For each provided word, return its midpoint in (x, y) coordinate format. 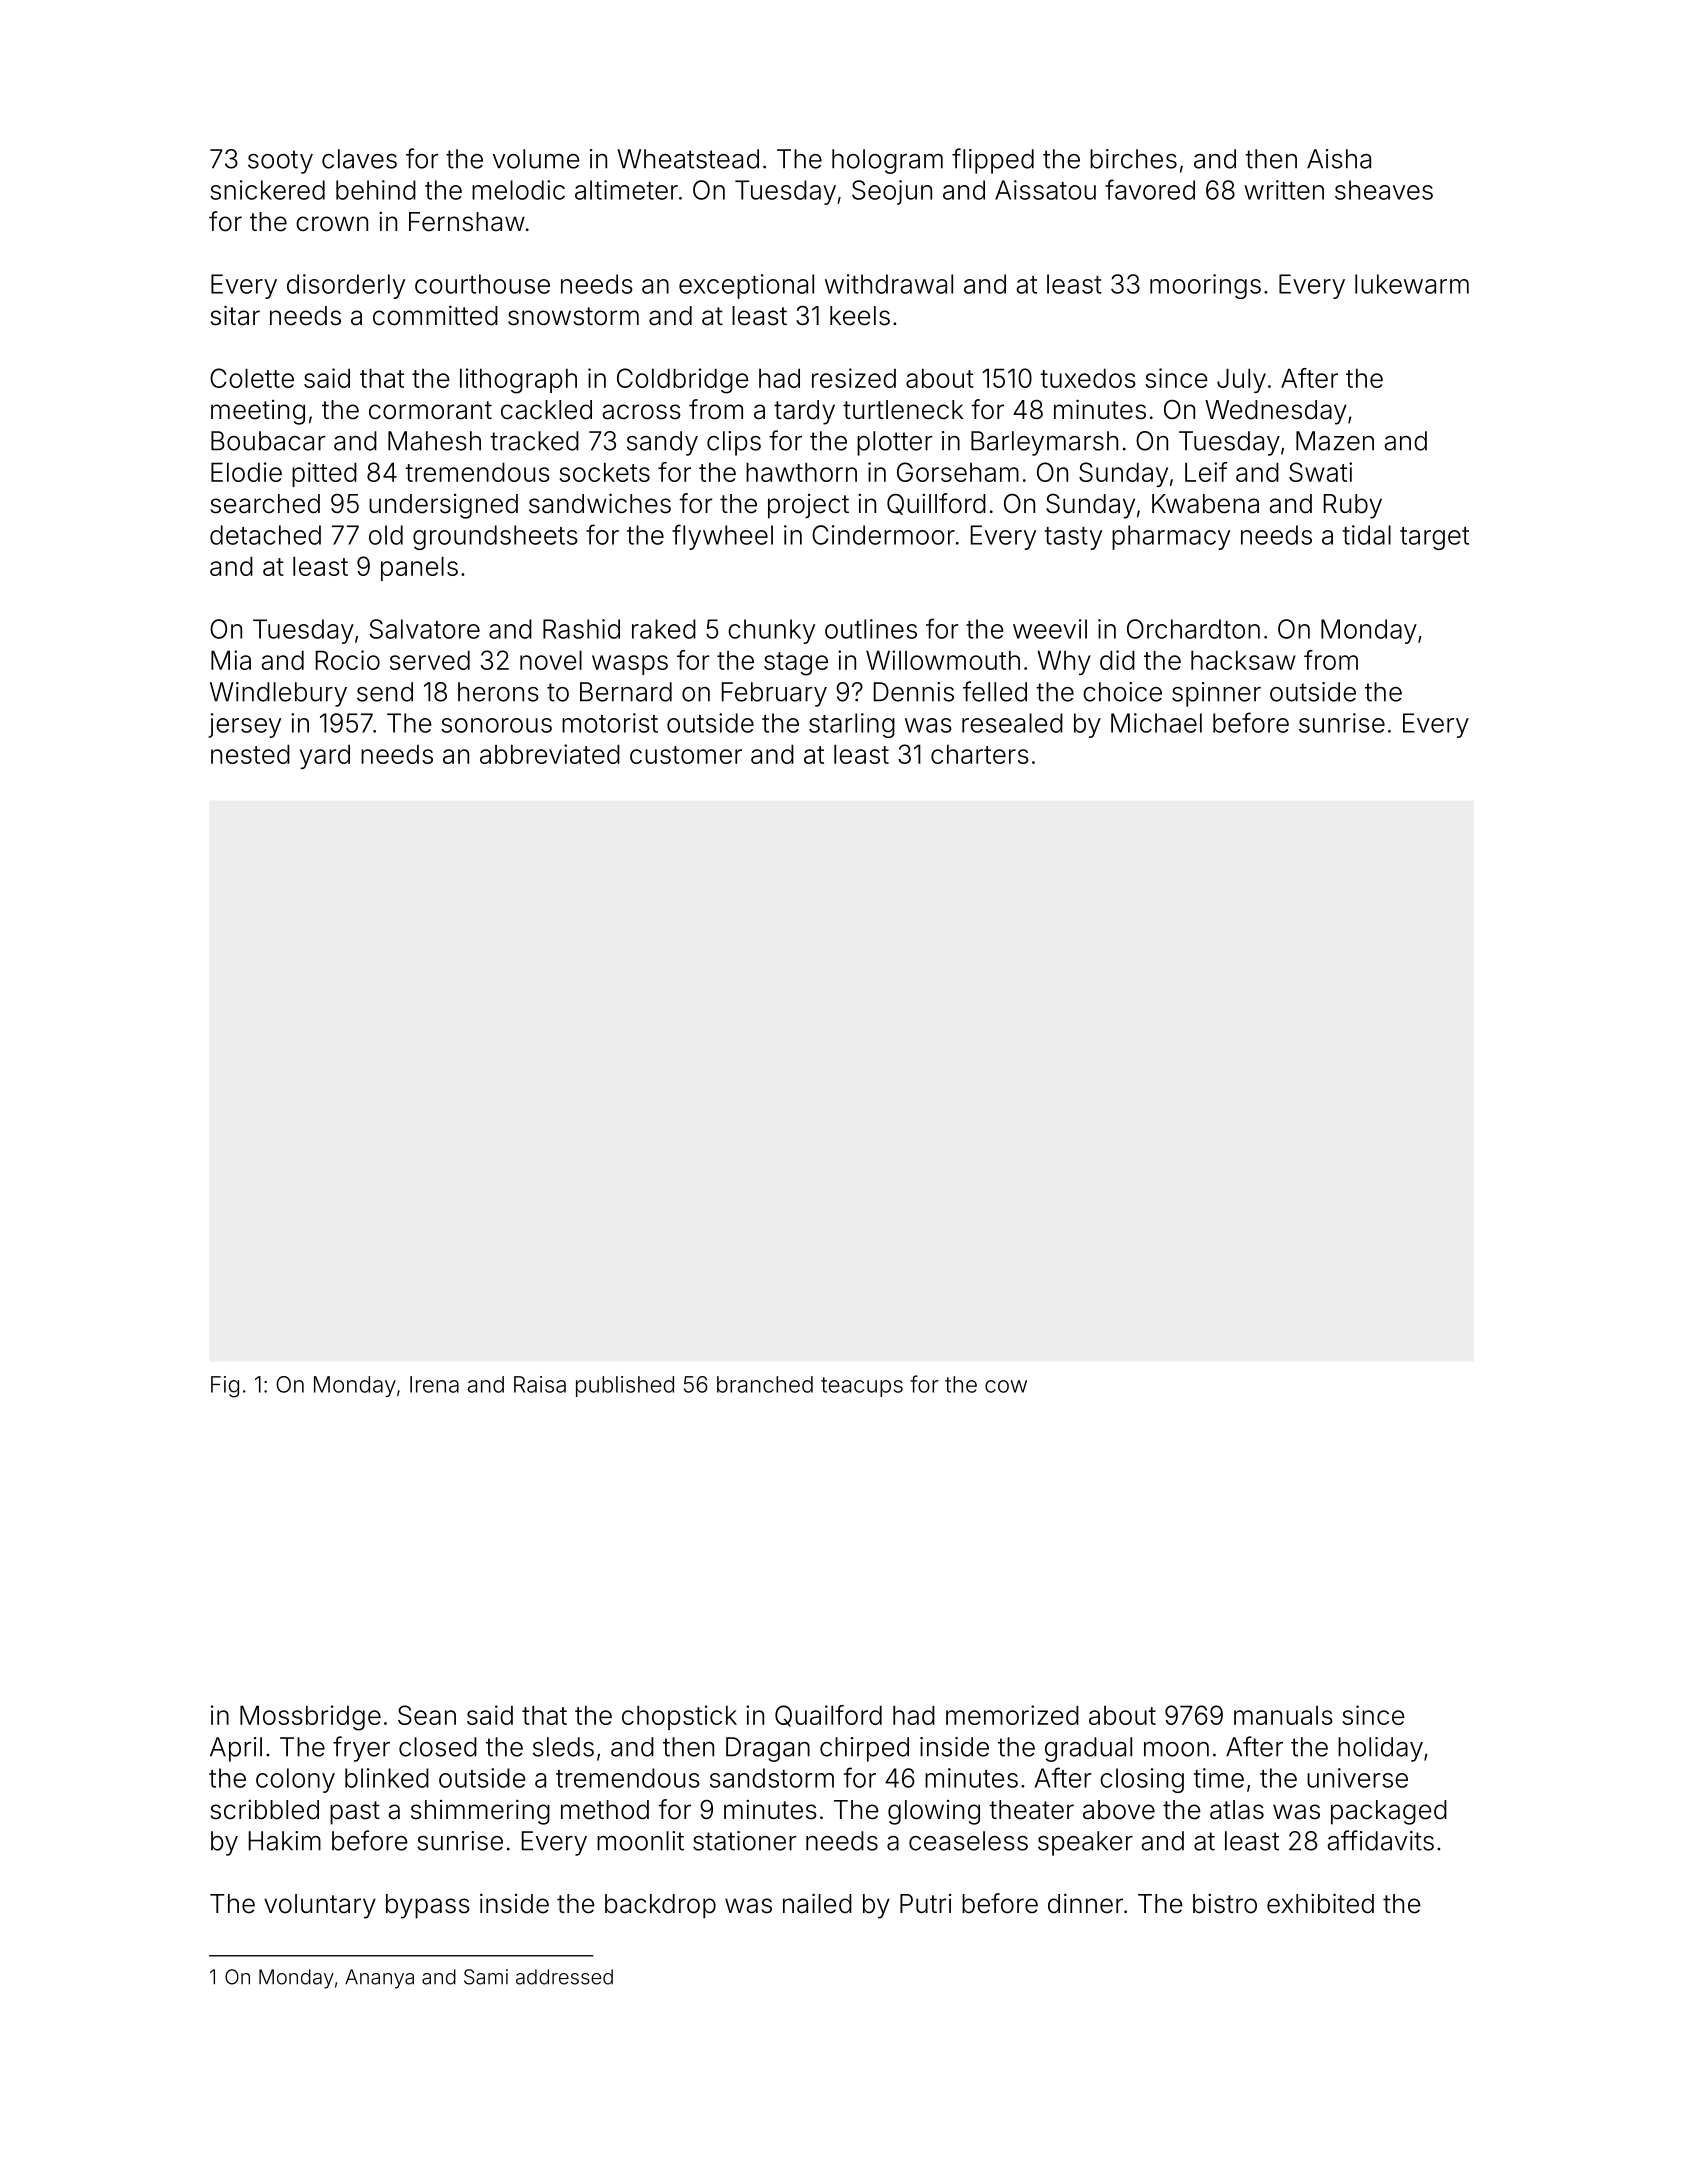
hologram (887, 161)
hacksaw (1243, 660)
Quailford (828, 1716)
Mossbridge (310, 1718)
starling (852, 725)
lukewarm (1412, 284)
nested (250, 754)
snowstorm (573, 316)
